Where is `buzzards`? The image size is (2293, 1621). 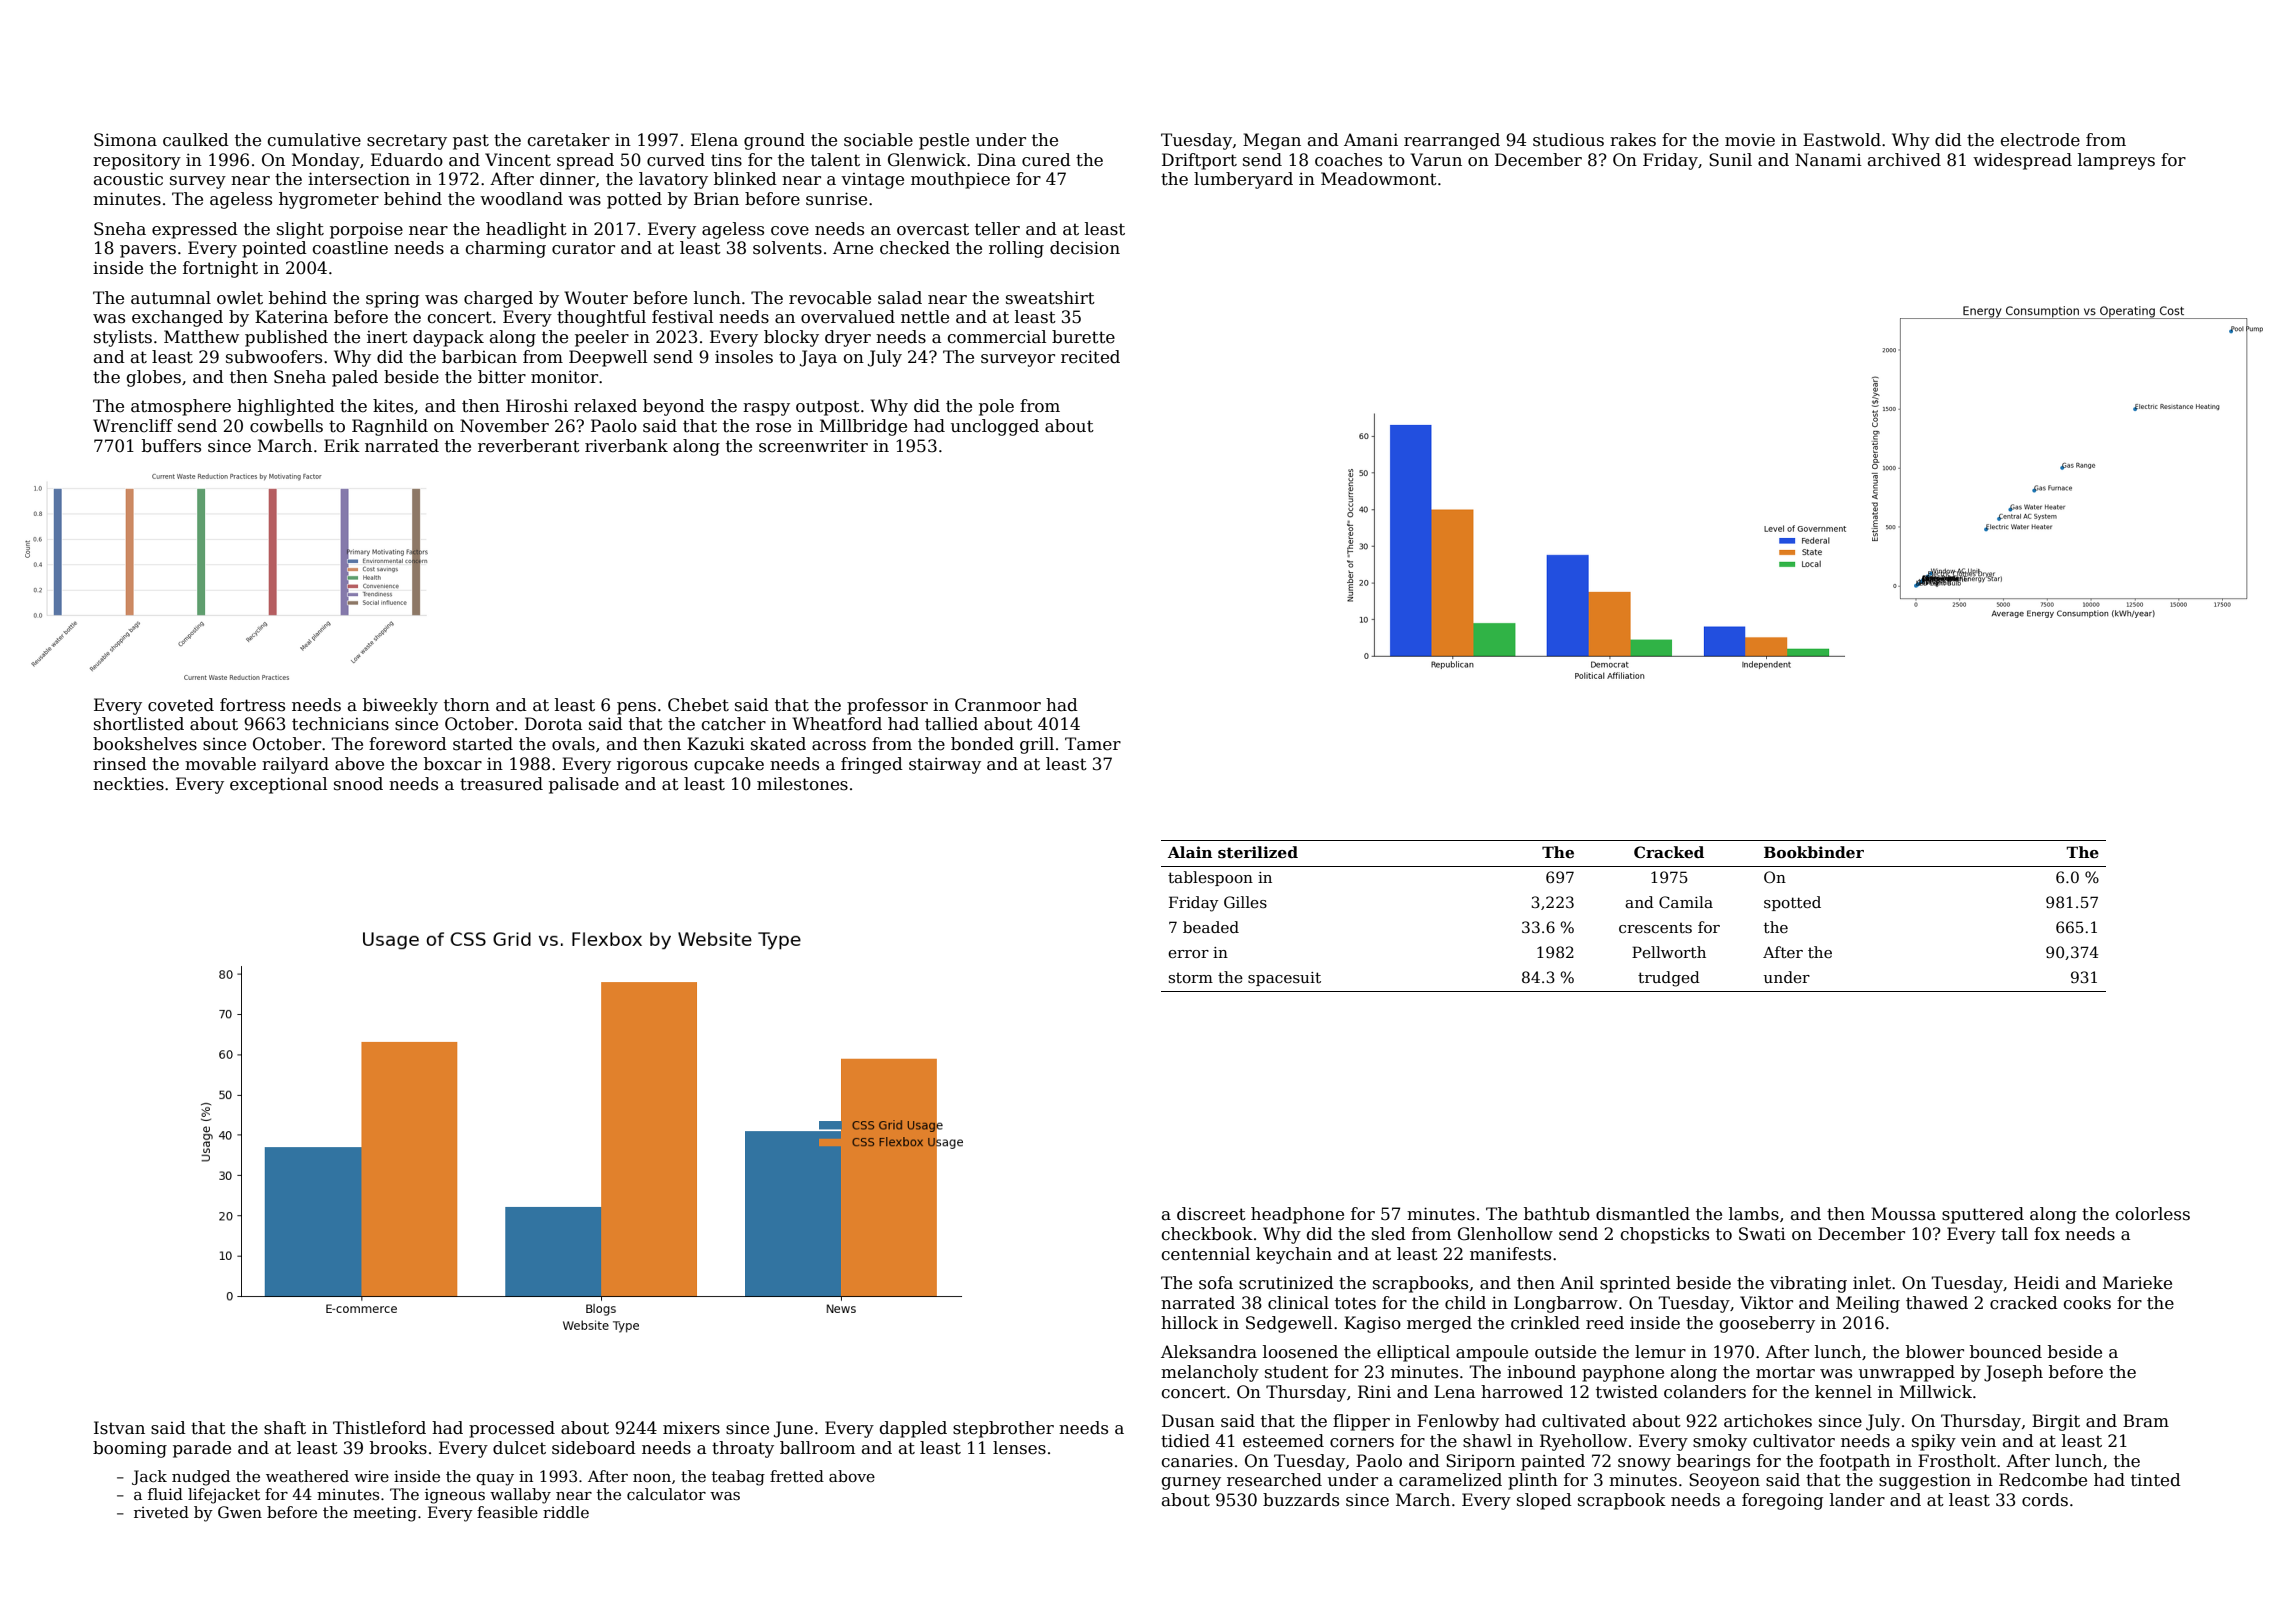 buzzards is located at coordinates (1301, 1500).
